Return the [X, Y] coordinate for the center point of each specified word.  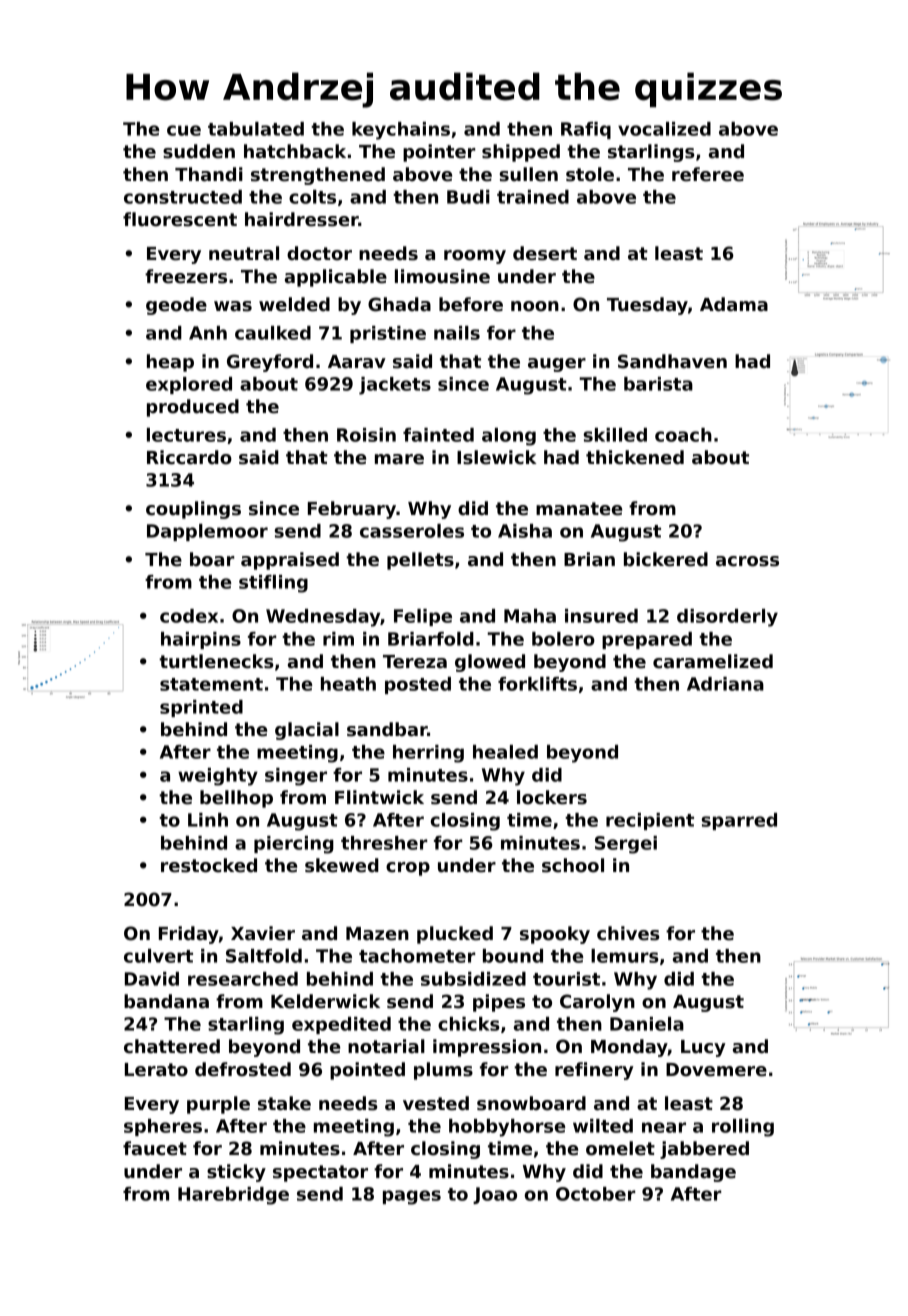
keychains [401, 131]
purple [218, 1105]
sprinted [201, 708]
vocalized [664, 129]
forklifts [537, 684]
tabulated [256, 129]
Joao [495, 1195]
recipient [650, 821]
